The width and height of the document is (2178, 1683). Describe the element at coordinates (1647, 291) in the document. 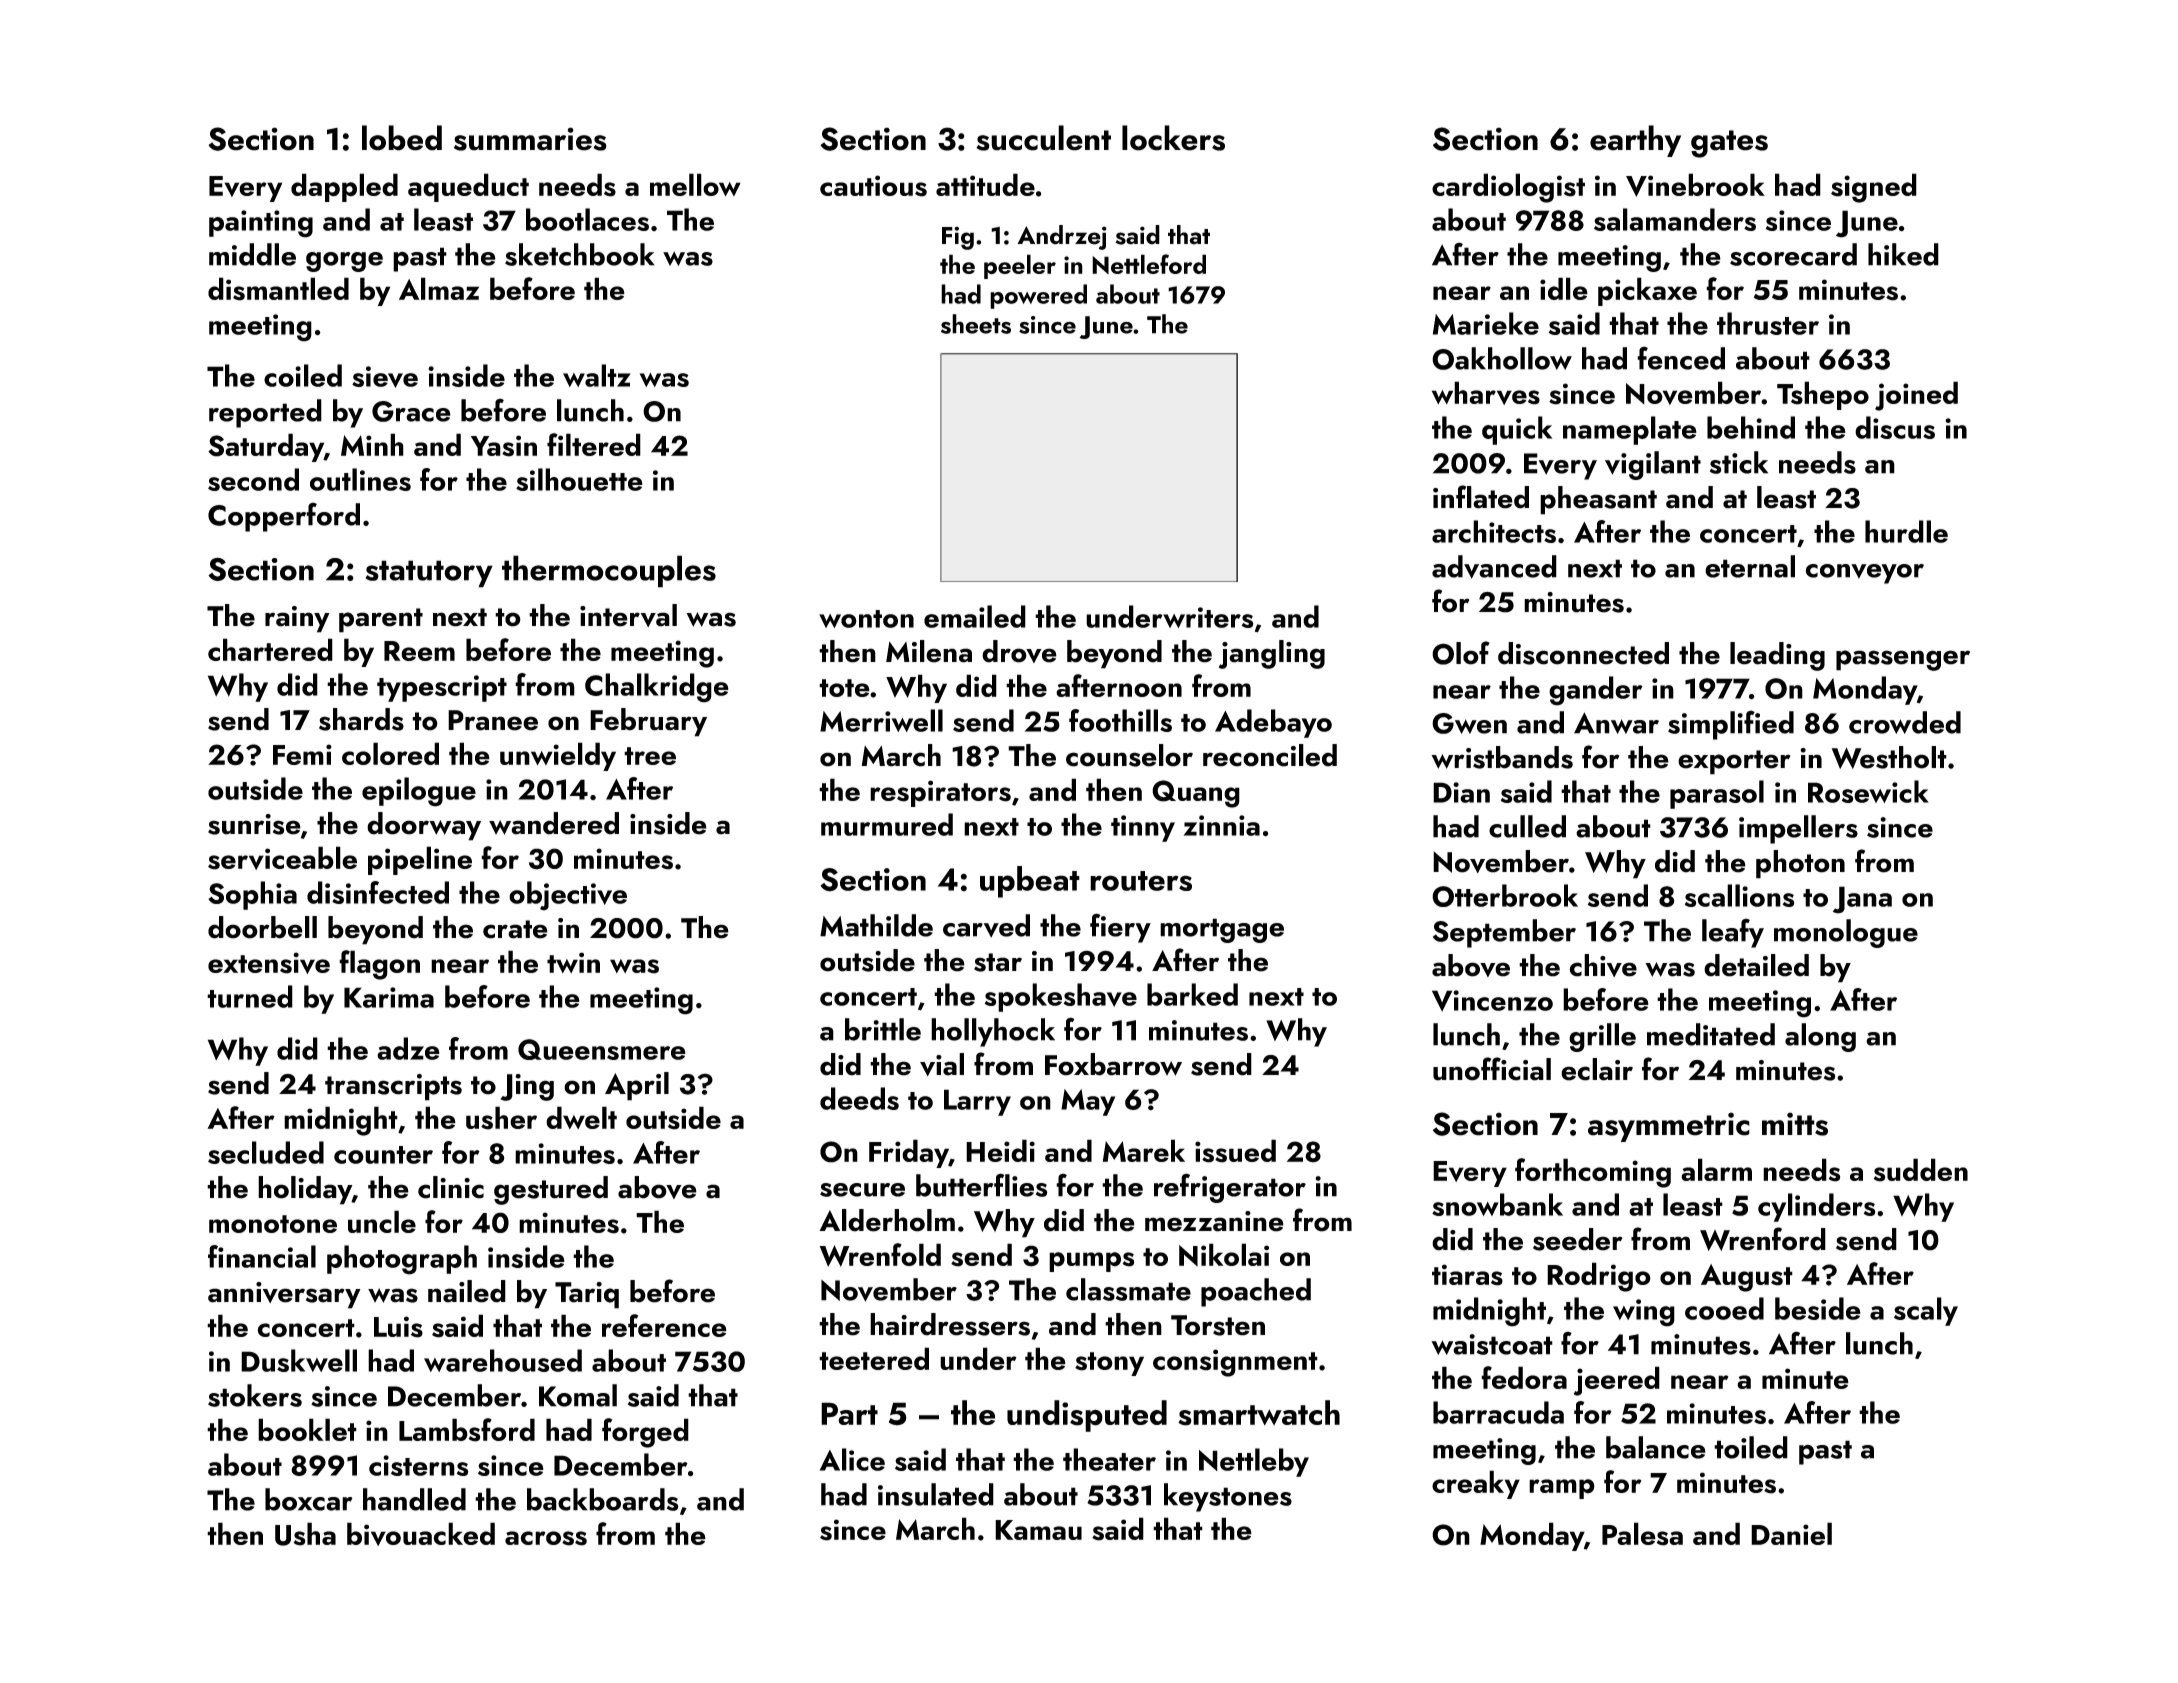

I see `pickaxe` at that location.
